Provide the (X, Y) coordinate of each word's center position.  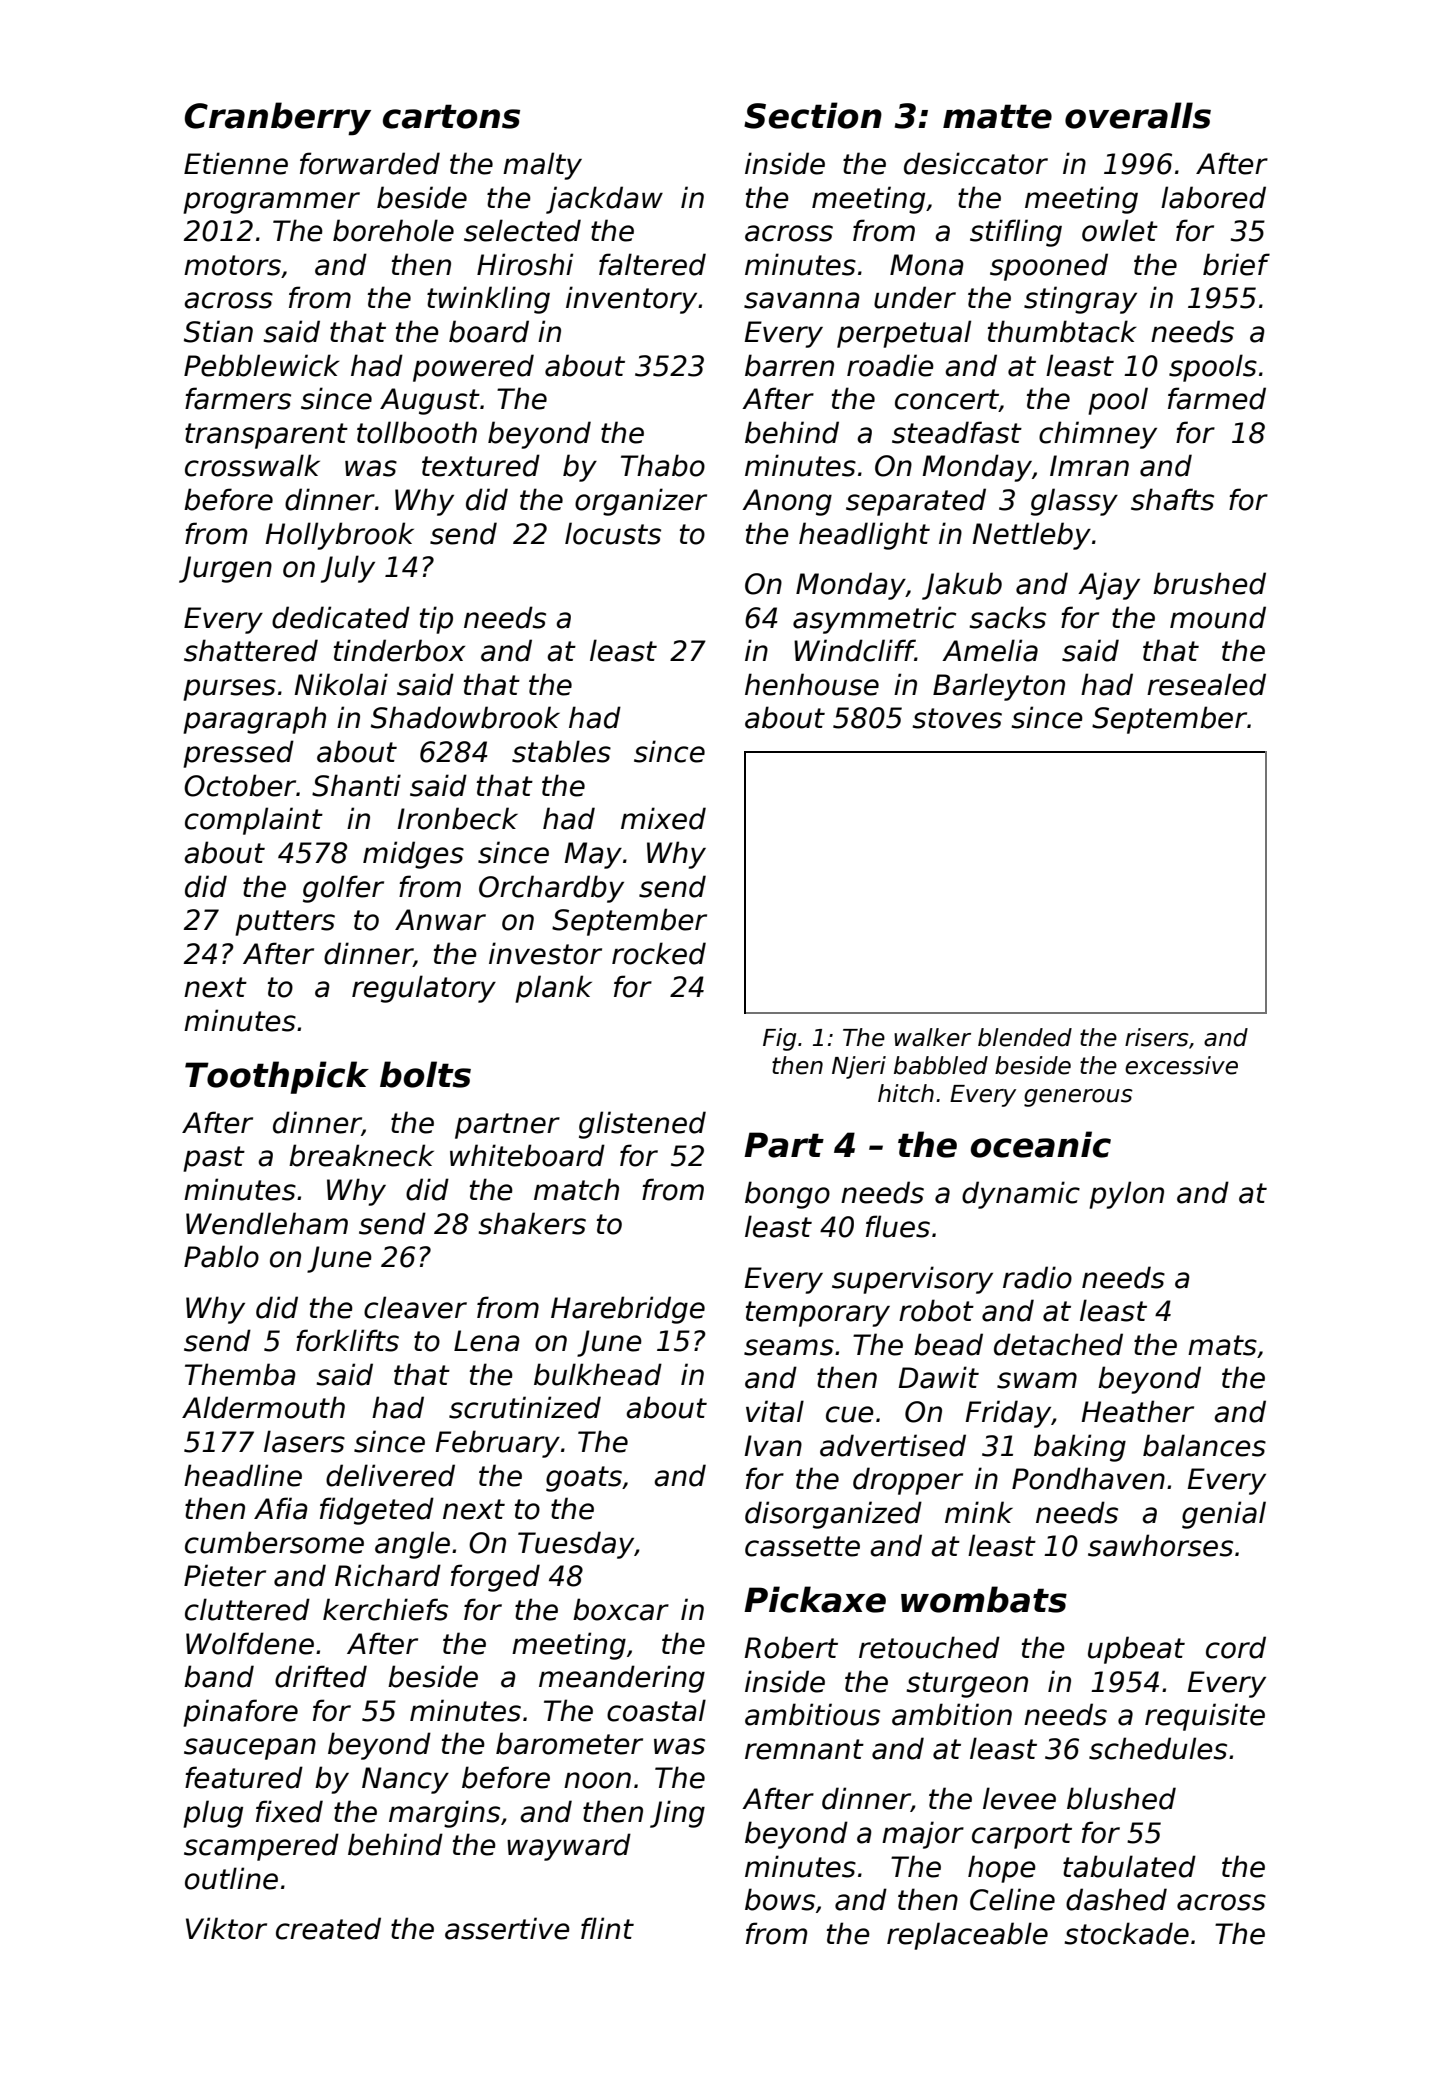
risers (1157, 1037)
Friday (1008, 1414)
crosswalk (252, 465)
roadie (890, 365)
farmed (1217, 398)
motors (232, 265)
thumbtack (1062, 331)
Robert (791, 1647)
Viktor (226, 1928)
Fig (779, 1039)
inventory (631, 300)
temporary (818, 1314)
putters (285, 923)
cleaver (415, 1307)
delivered (390, 1475)
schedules (1158, 1748)
